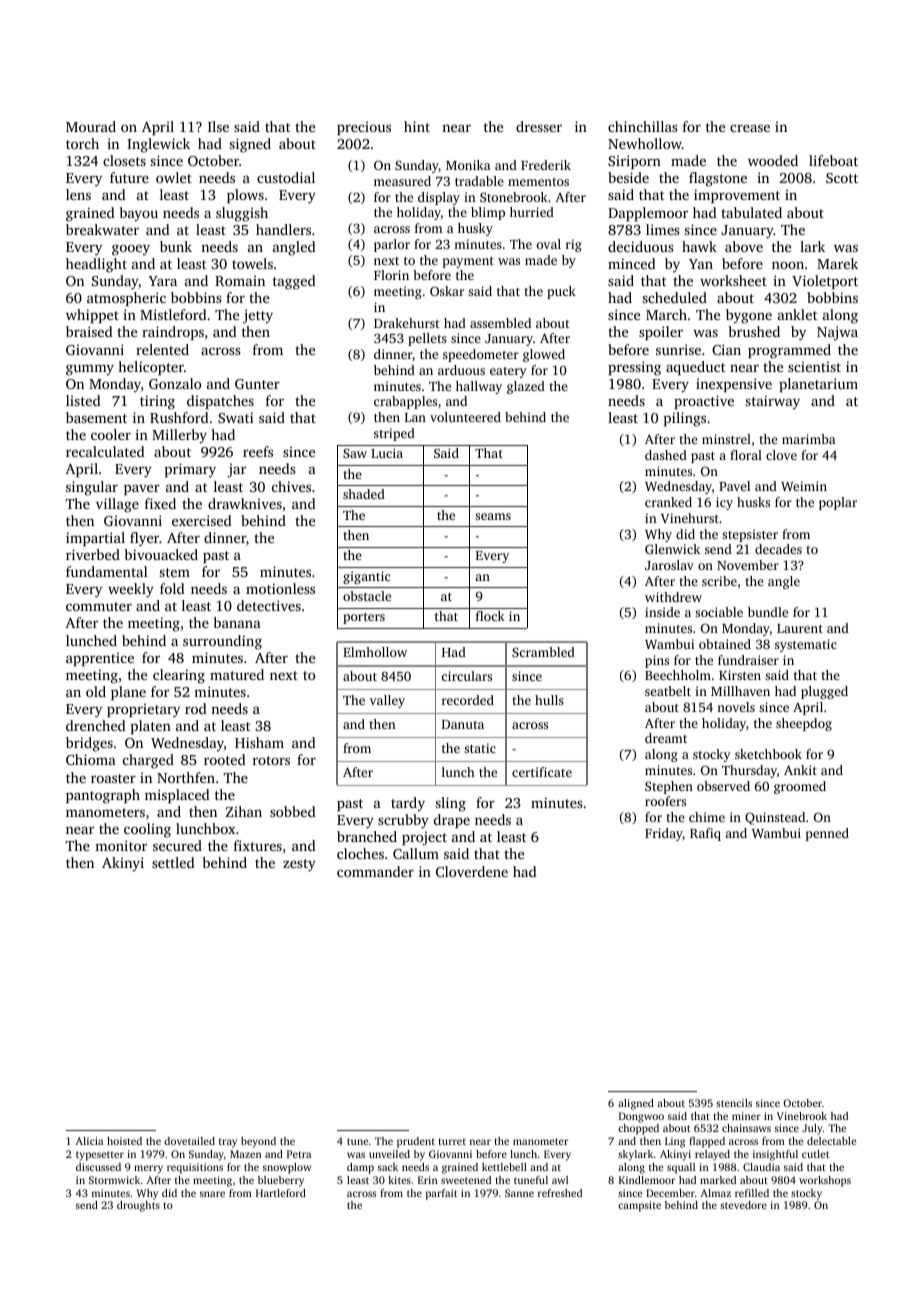 Image resolution: width=924 pixels, height=1308 pixels. I want to click on volunteered, so click(465, 417).
